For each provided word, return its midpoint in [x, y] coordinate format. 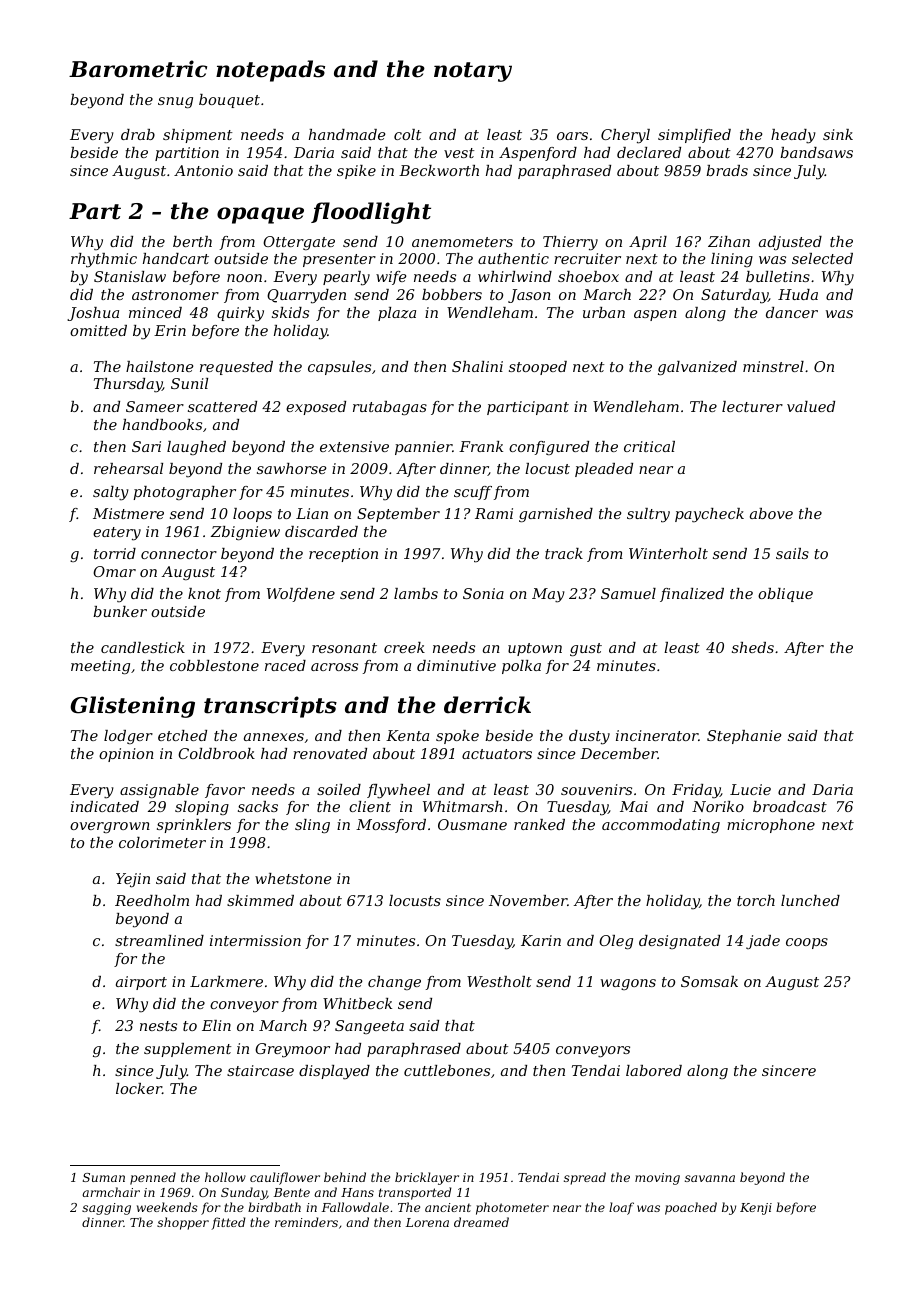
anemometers [462, 242]
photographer [184, 493]
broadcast [790, 806]
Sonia [483, 593]
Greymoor [292, 1050]
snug [175, 103]
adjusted [790, 243]
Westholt [499, 981]
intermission [255, 940]
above [771, 513]
